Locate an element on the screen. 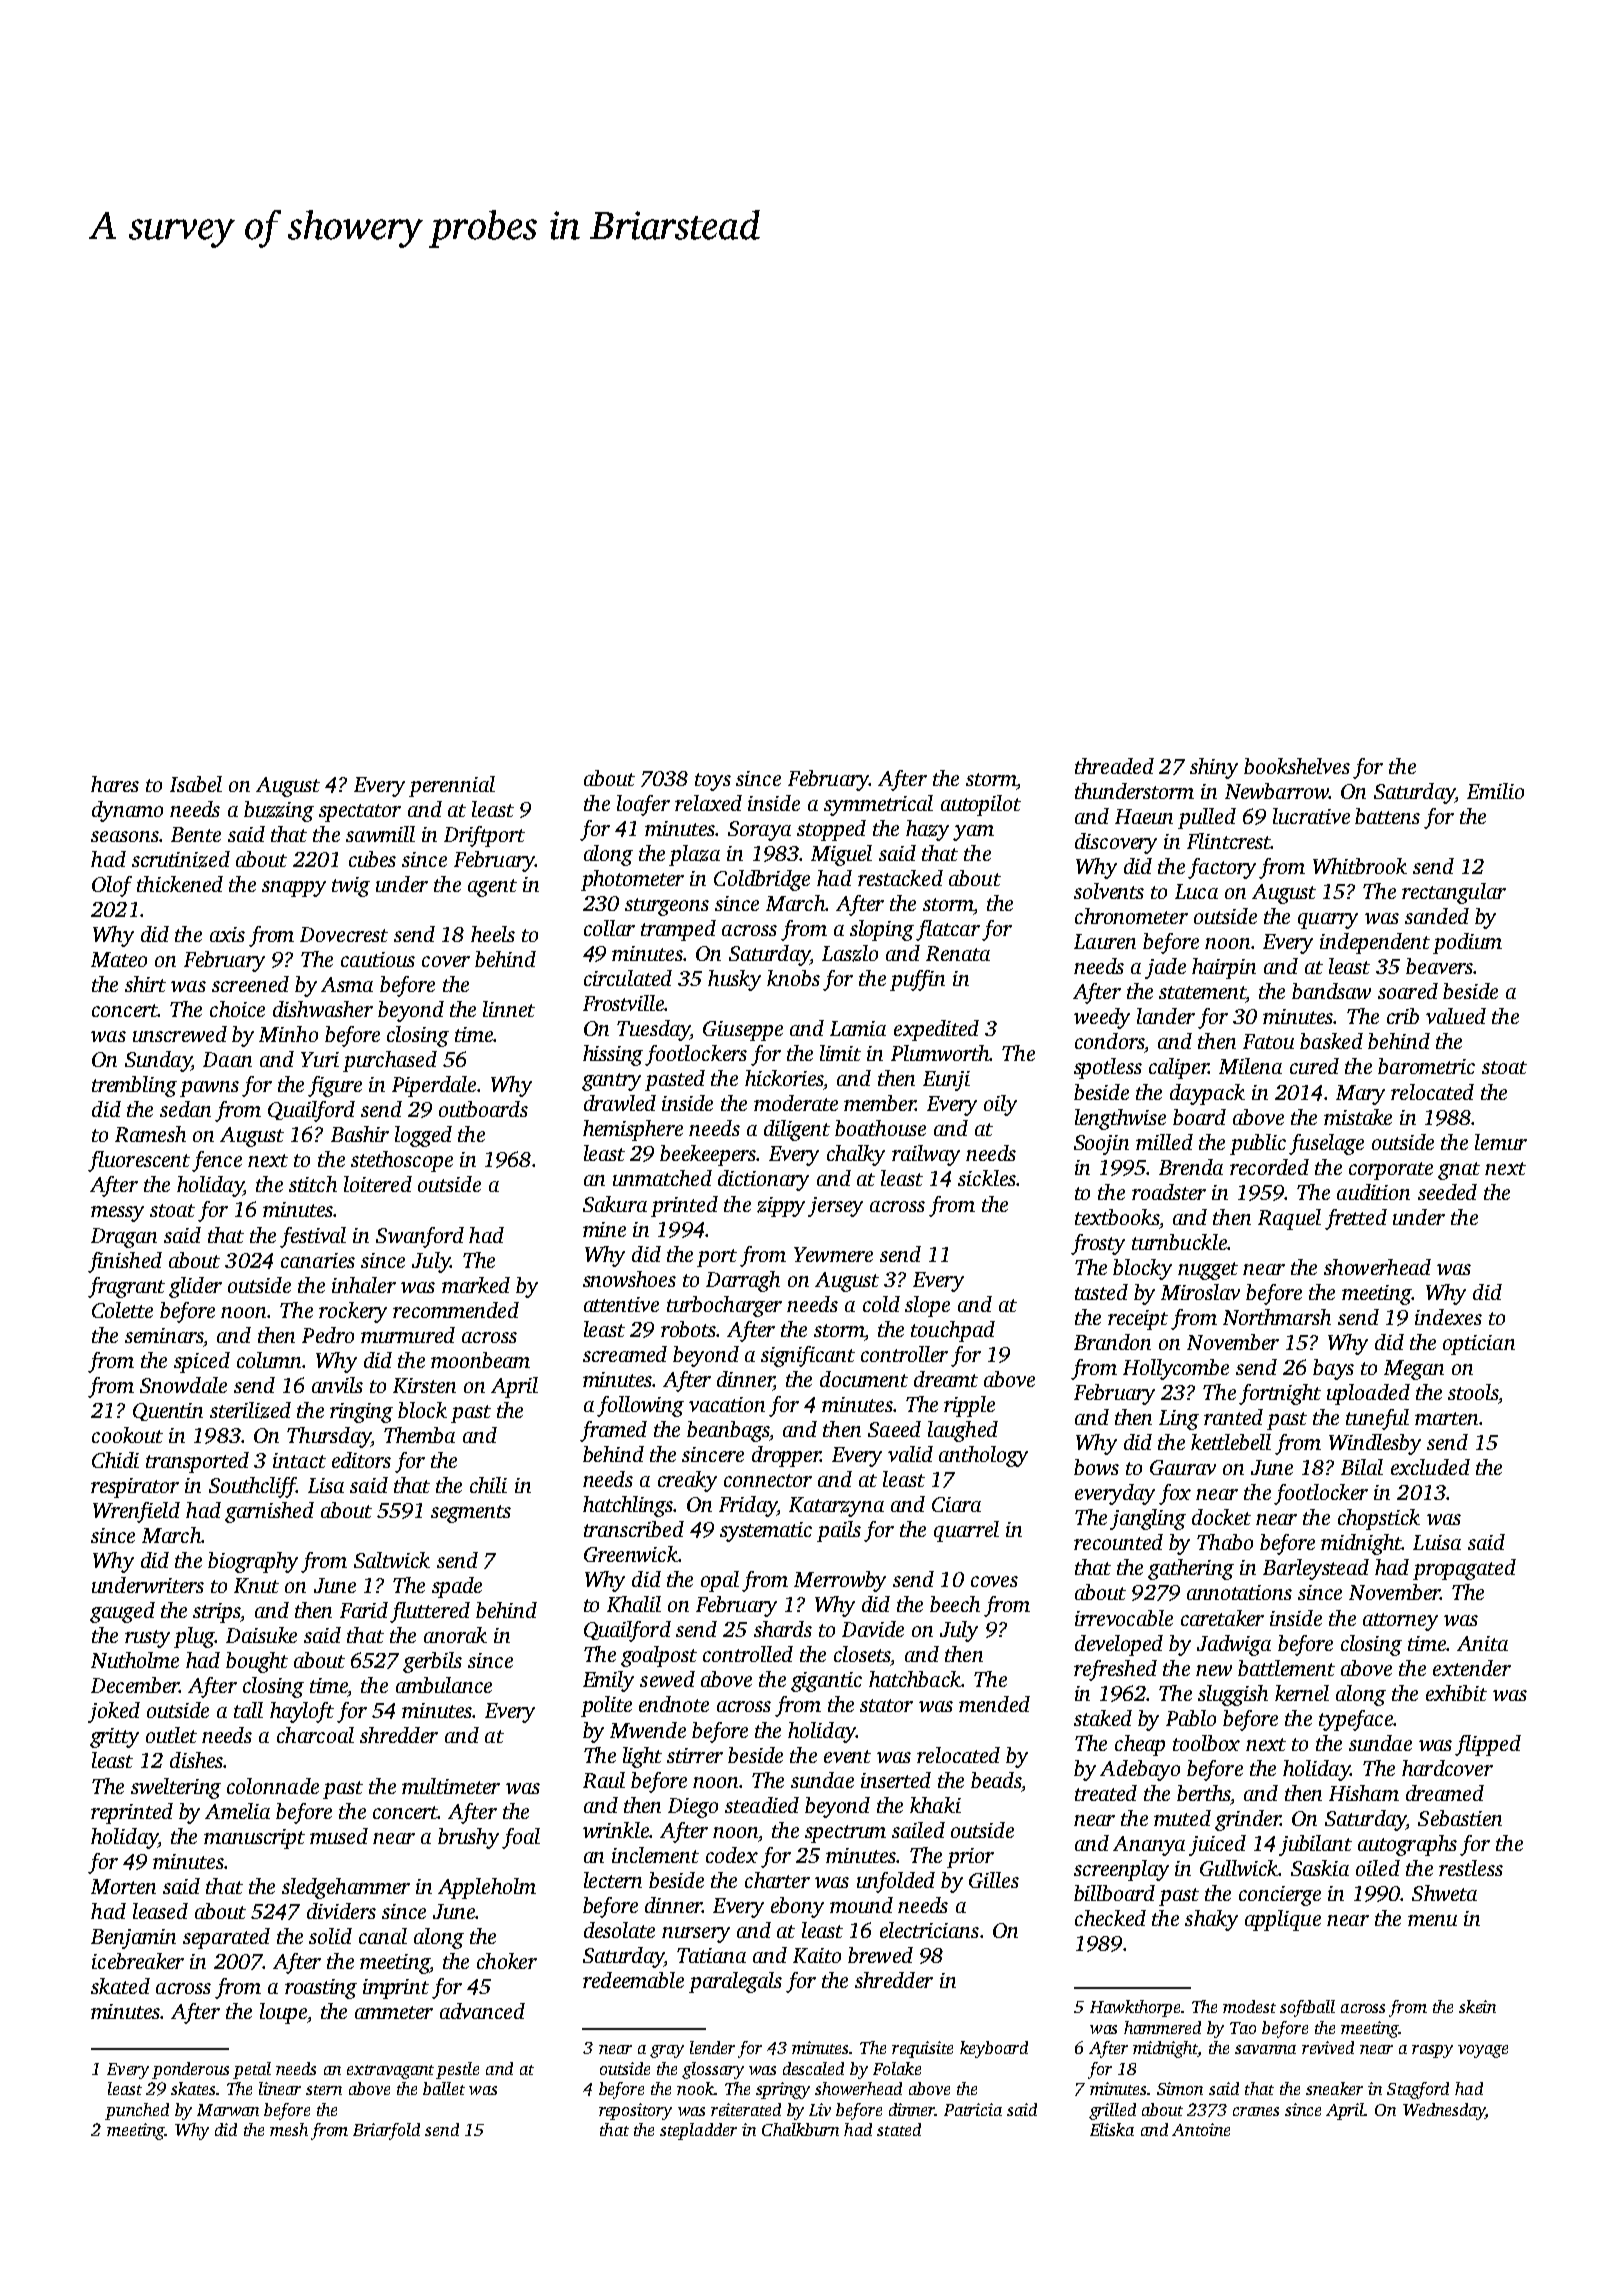 The height and width of the screenshot is (2292, 1620). Briarfold is located at coordinates (386, 2131).
